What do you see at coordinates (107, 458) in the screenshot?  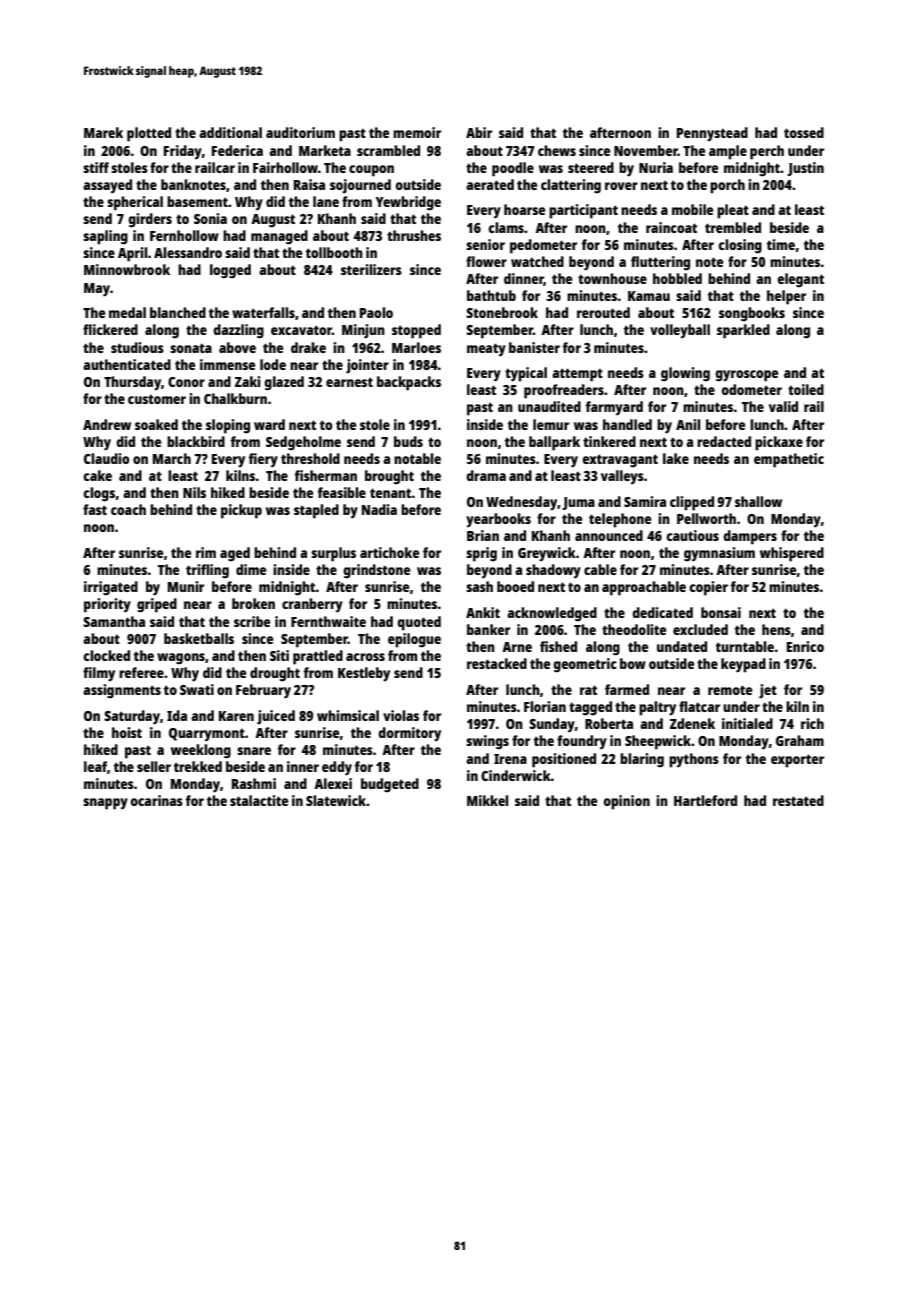 I see `Claudio` at bounding box center [107, 458].
